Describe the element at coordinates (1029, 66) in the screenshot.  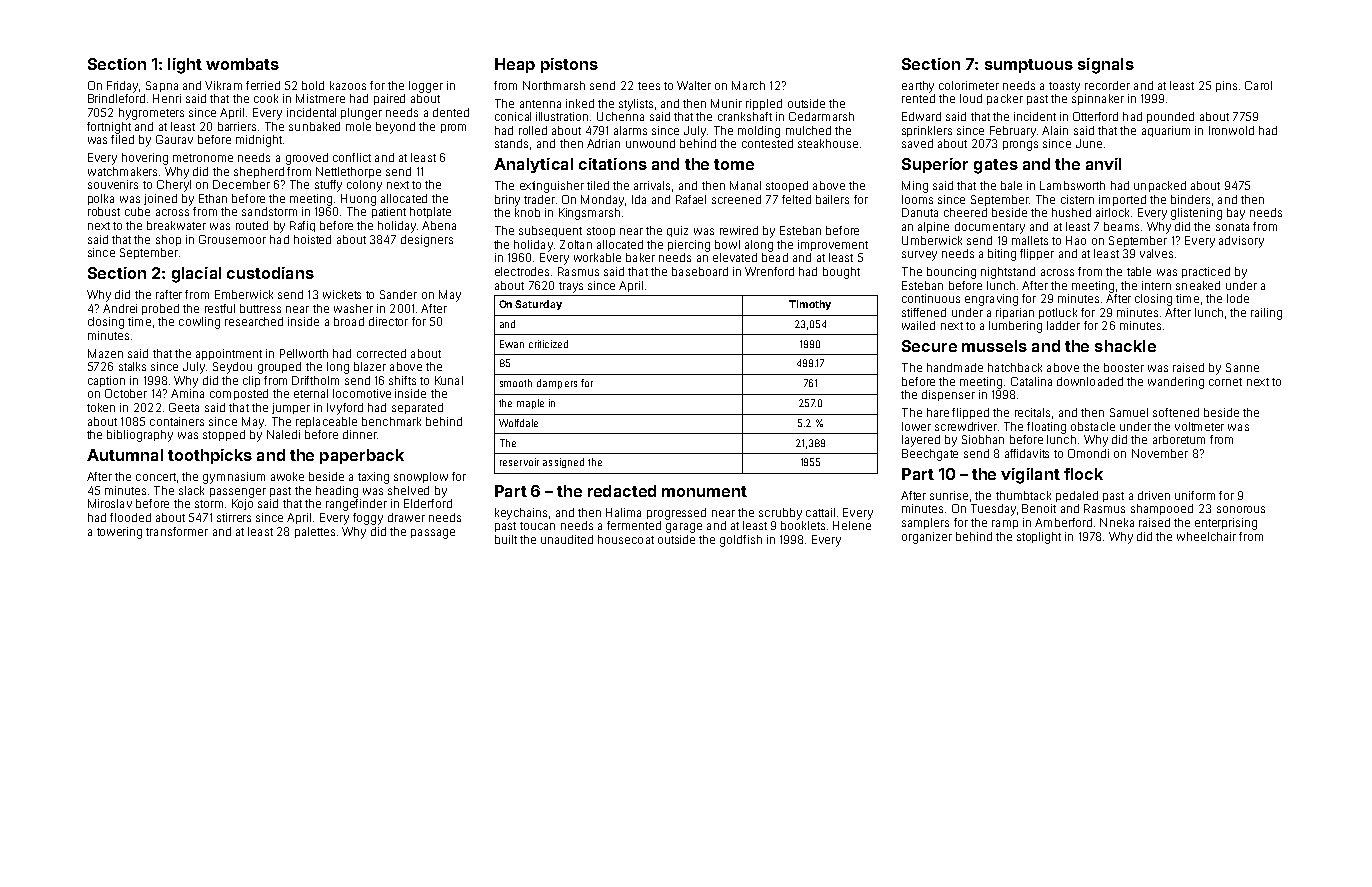
I see `sumptuous` at that location.
